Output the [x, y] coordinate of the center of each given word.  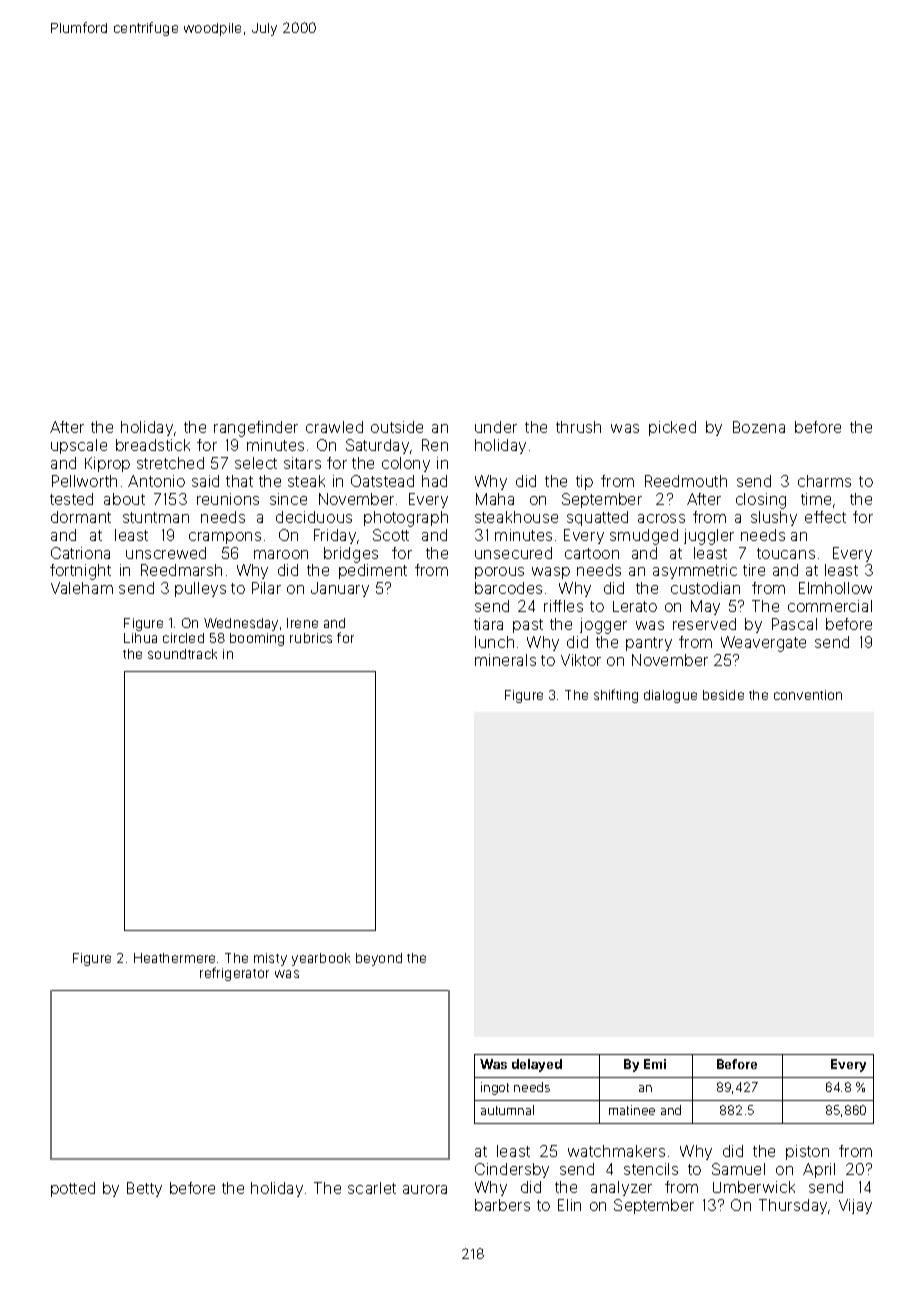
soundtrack [182, 654]
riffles [563, 606]
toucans [786, 553]
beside [723, 695]
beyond [379, 959]
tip [584, 482]
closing [761, 501]
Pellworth [84, 481]
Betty [144, 1189]
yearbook [321, 959]
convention [808, 695]
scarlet [372, 1188]
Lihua [140, 638]
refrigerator [234, 974]
